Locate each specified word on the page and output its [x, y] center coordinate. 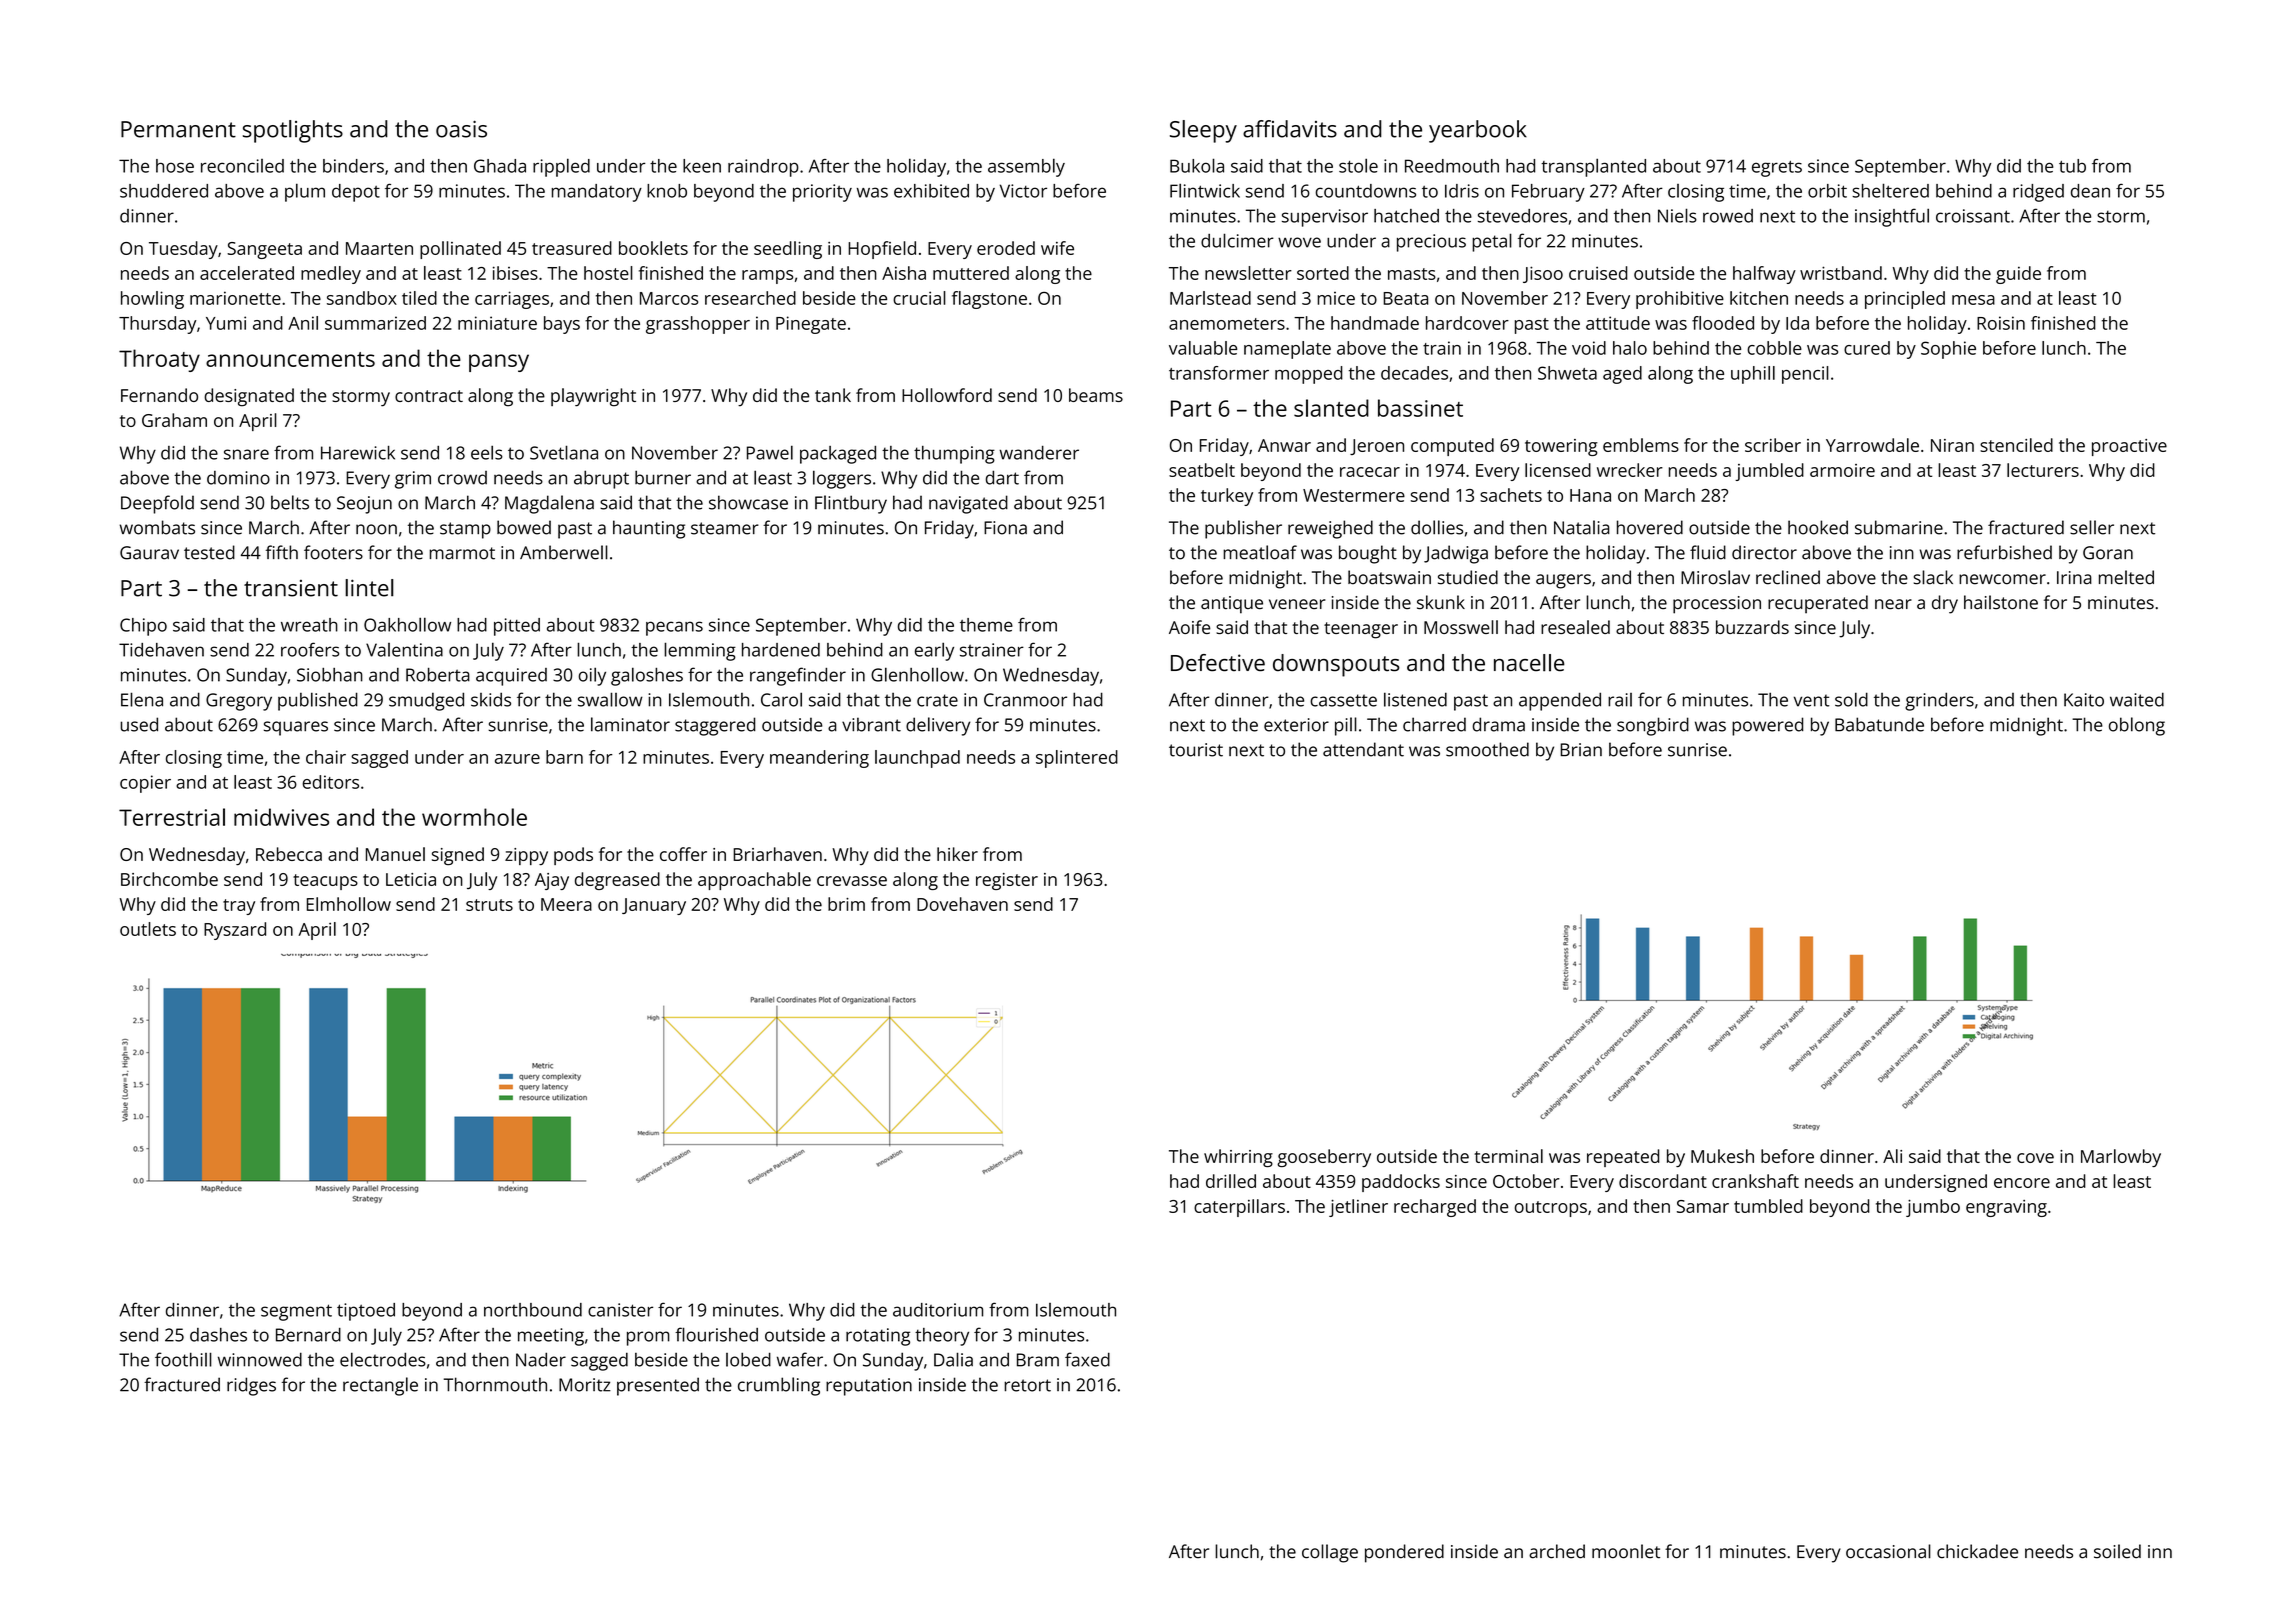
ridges [251, 1386]
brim [846, 904]
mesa [1973, 300]
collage [1330, 1553]
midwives [281, 817]
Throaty [159, 360]
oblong [2137, 726]
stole [1358, 165]
